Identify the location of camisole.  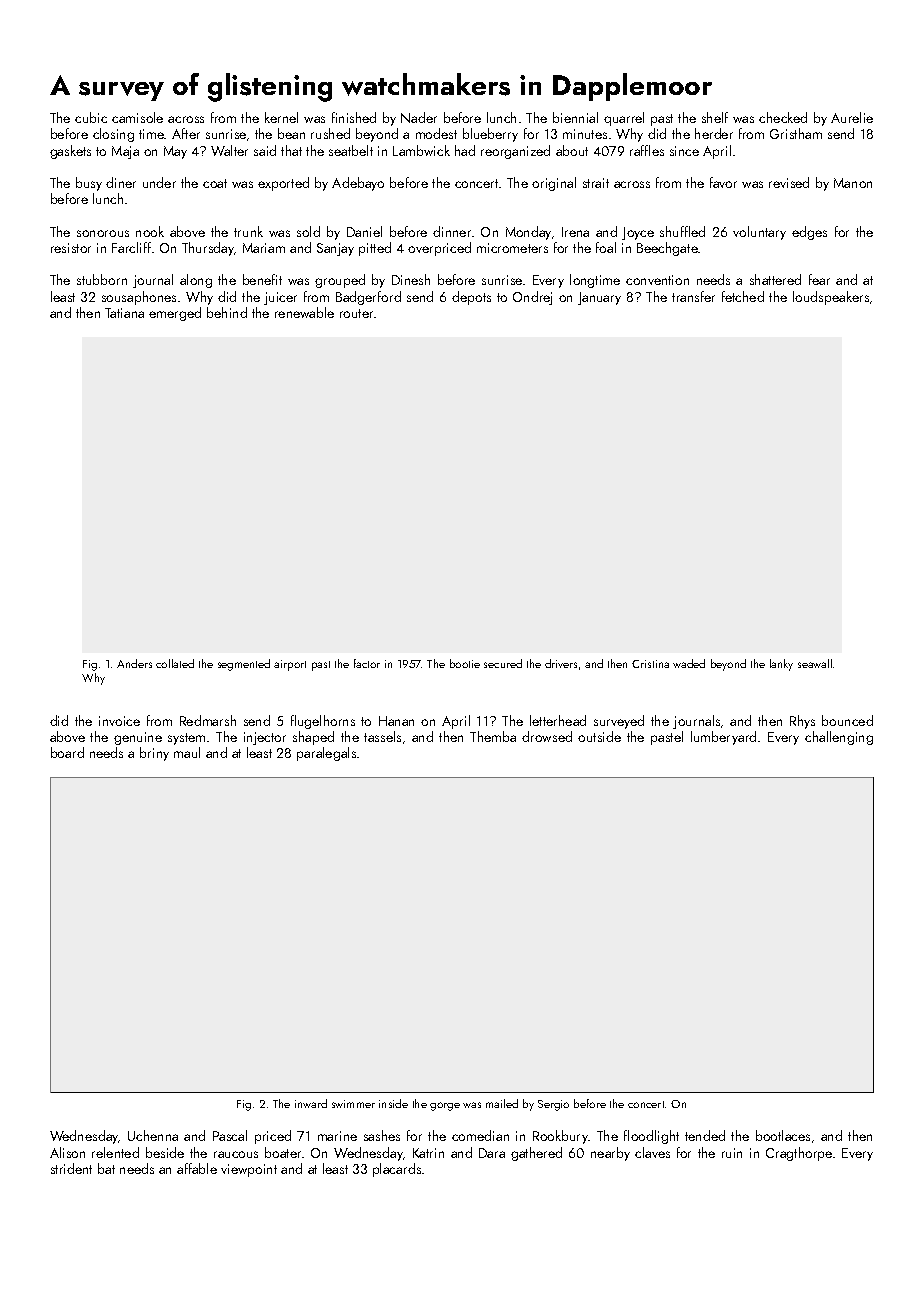
(137, 117).
